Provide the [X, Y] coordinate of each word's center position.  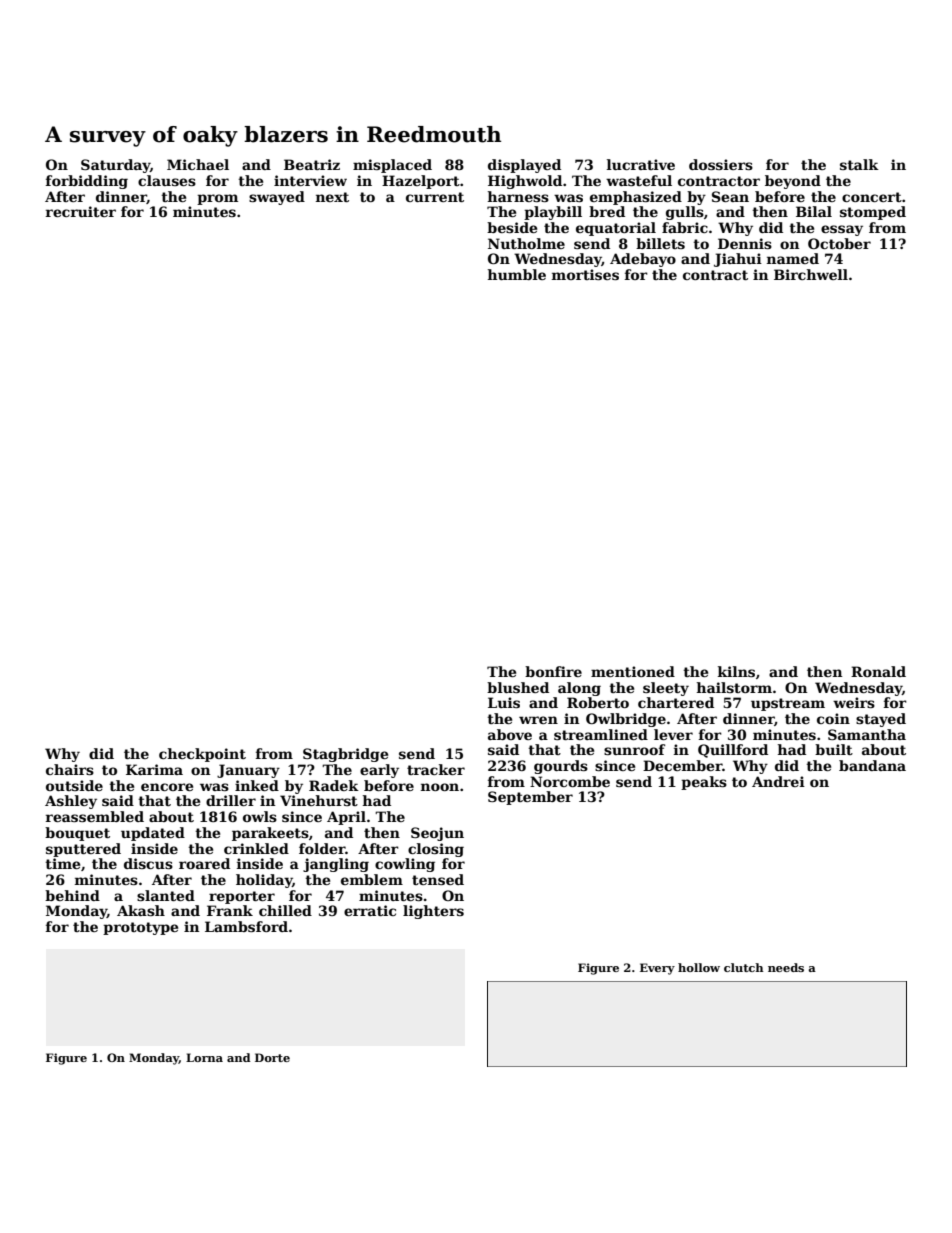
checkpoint [202, 755]
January [248, 771]
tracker [436, 769]
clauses [167, 180]
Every [657, 969]
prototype [140, 928]
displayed [524, 166]
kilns [736, 671]
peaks [704, 783]
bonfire [553, 671]
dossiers [721, 164]
